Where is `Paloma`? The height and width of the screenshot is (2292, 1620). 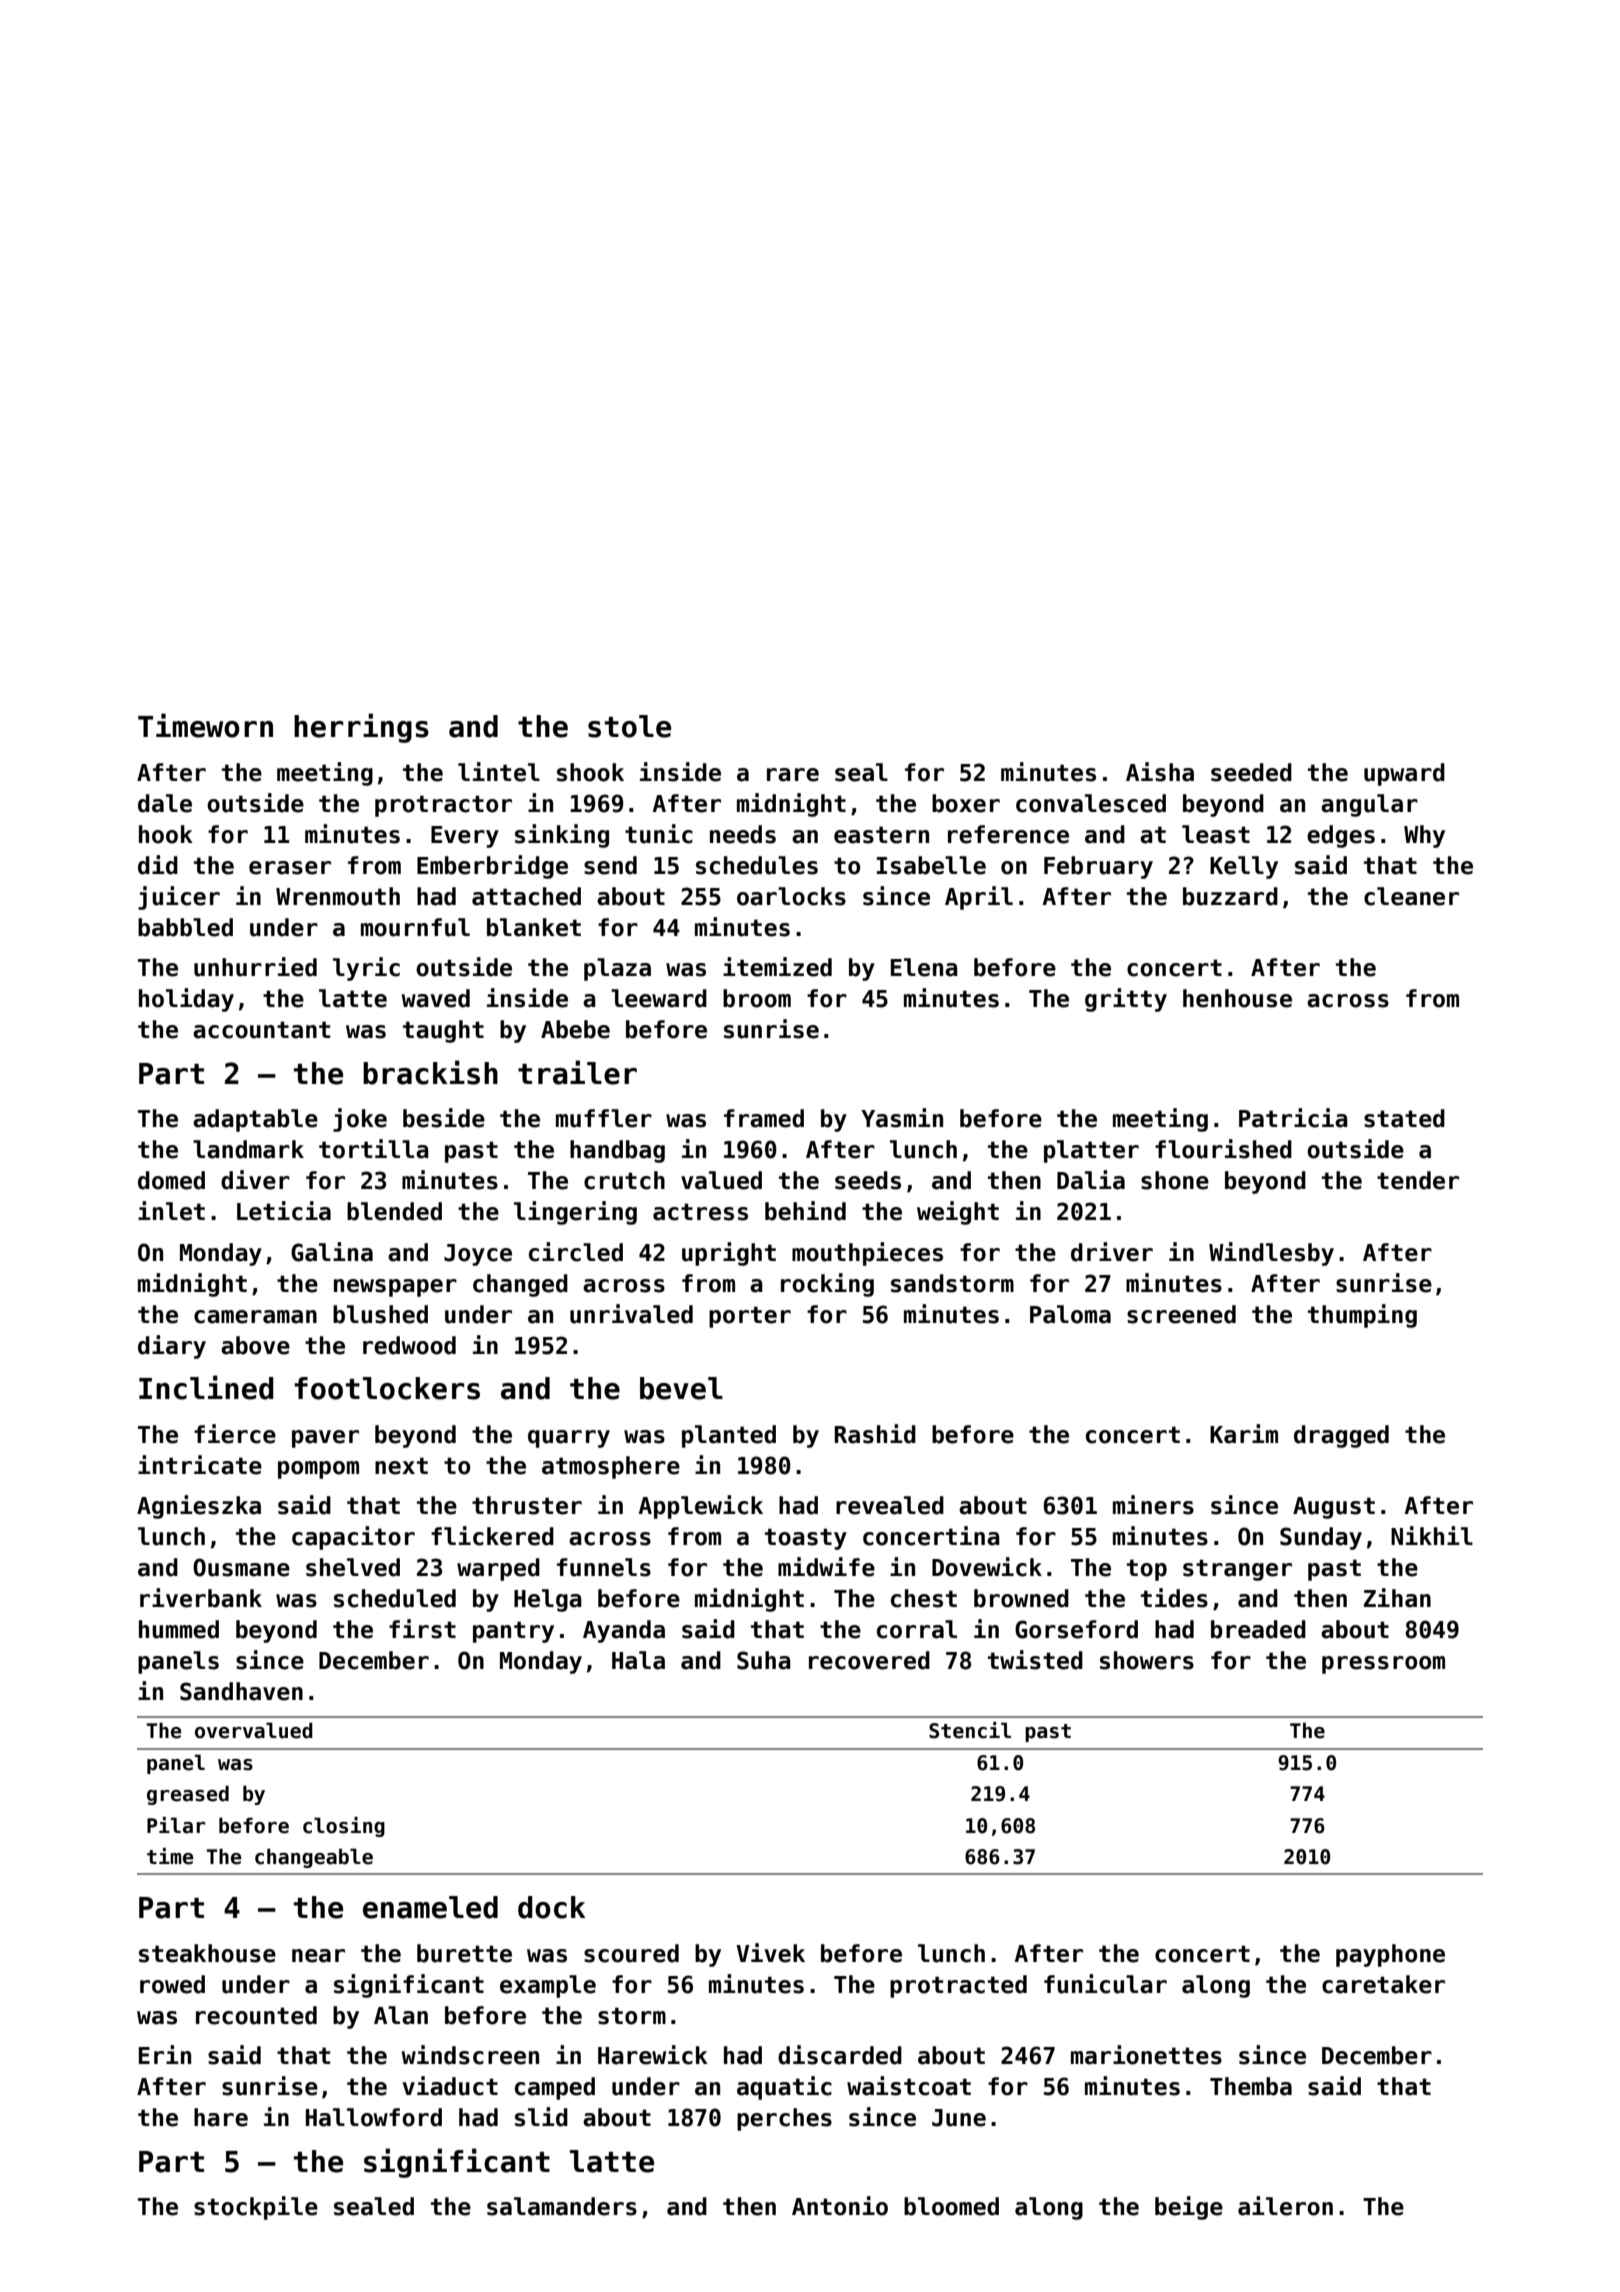
Paloma is located at coordinates (1070, 1314).
